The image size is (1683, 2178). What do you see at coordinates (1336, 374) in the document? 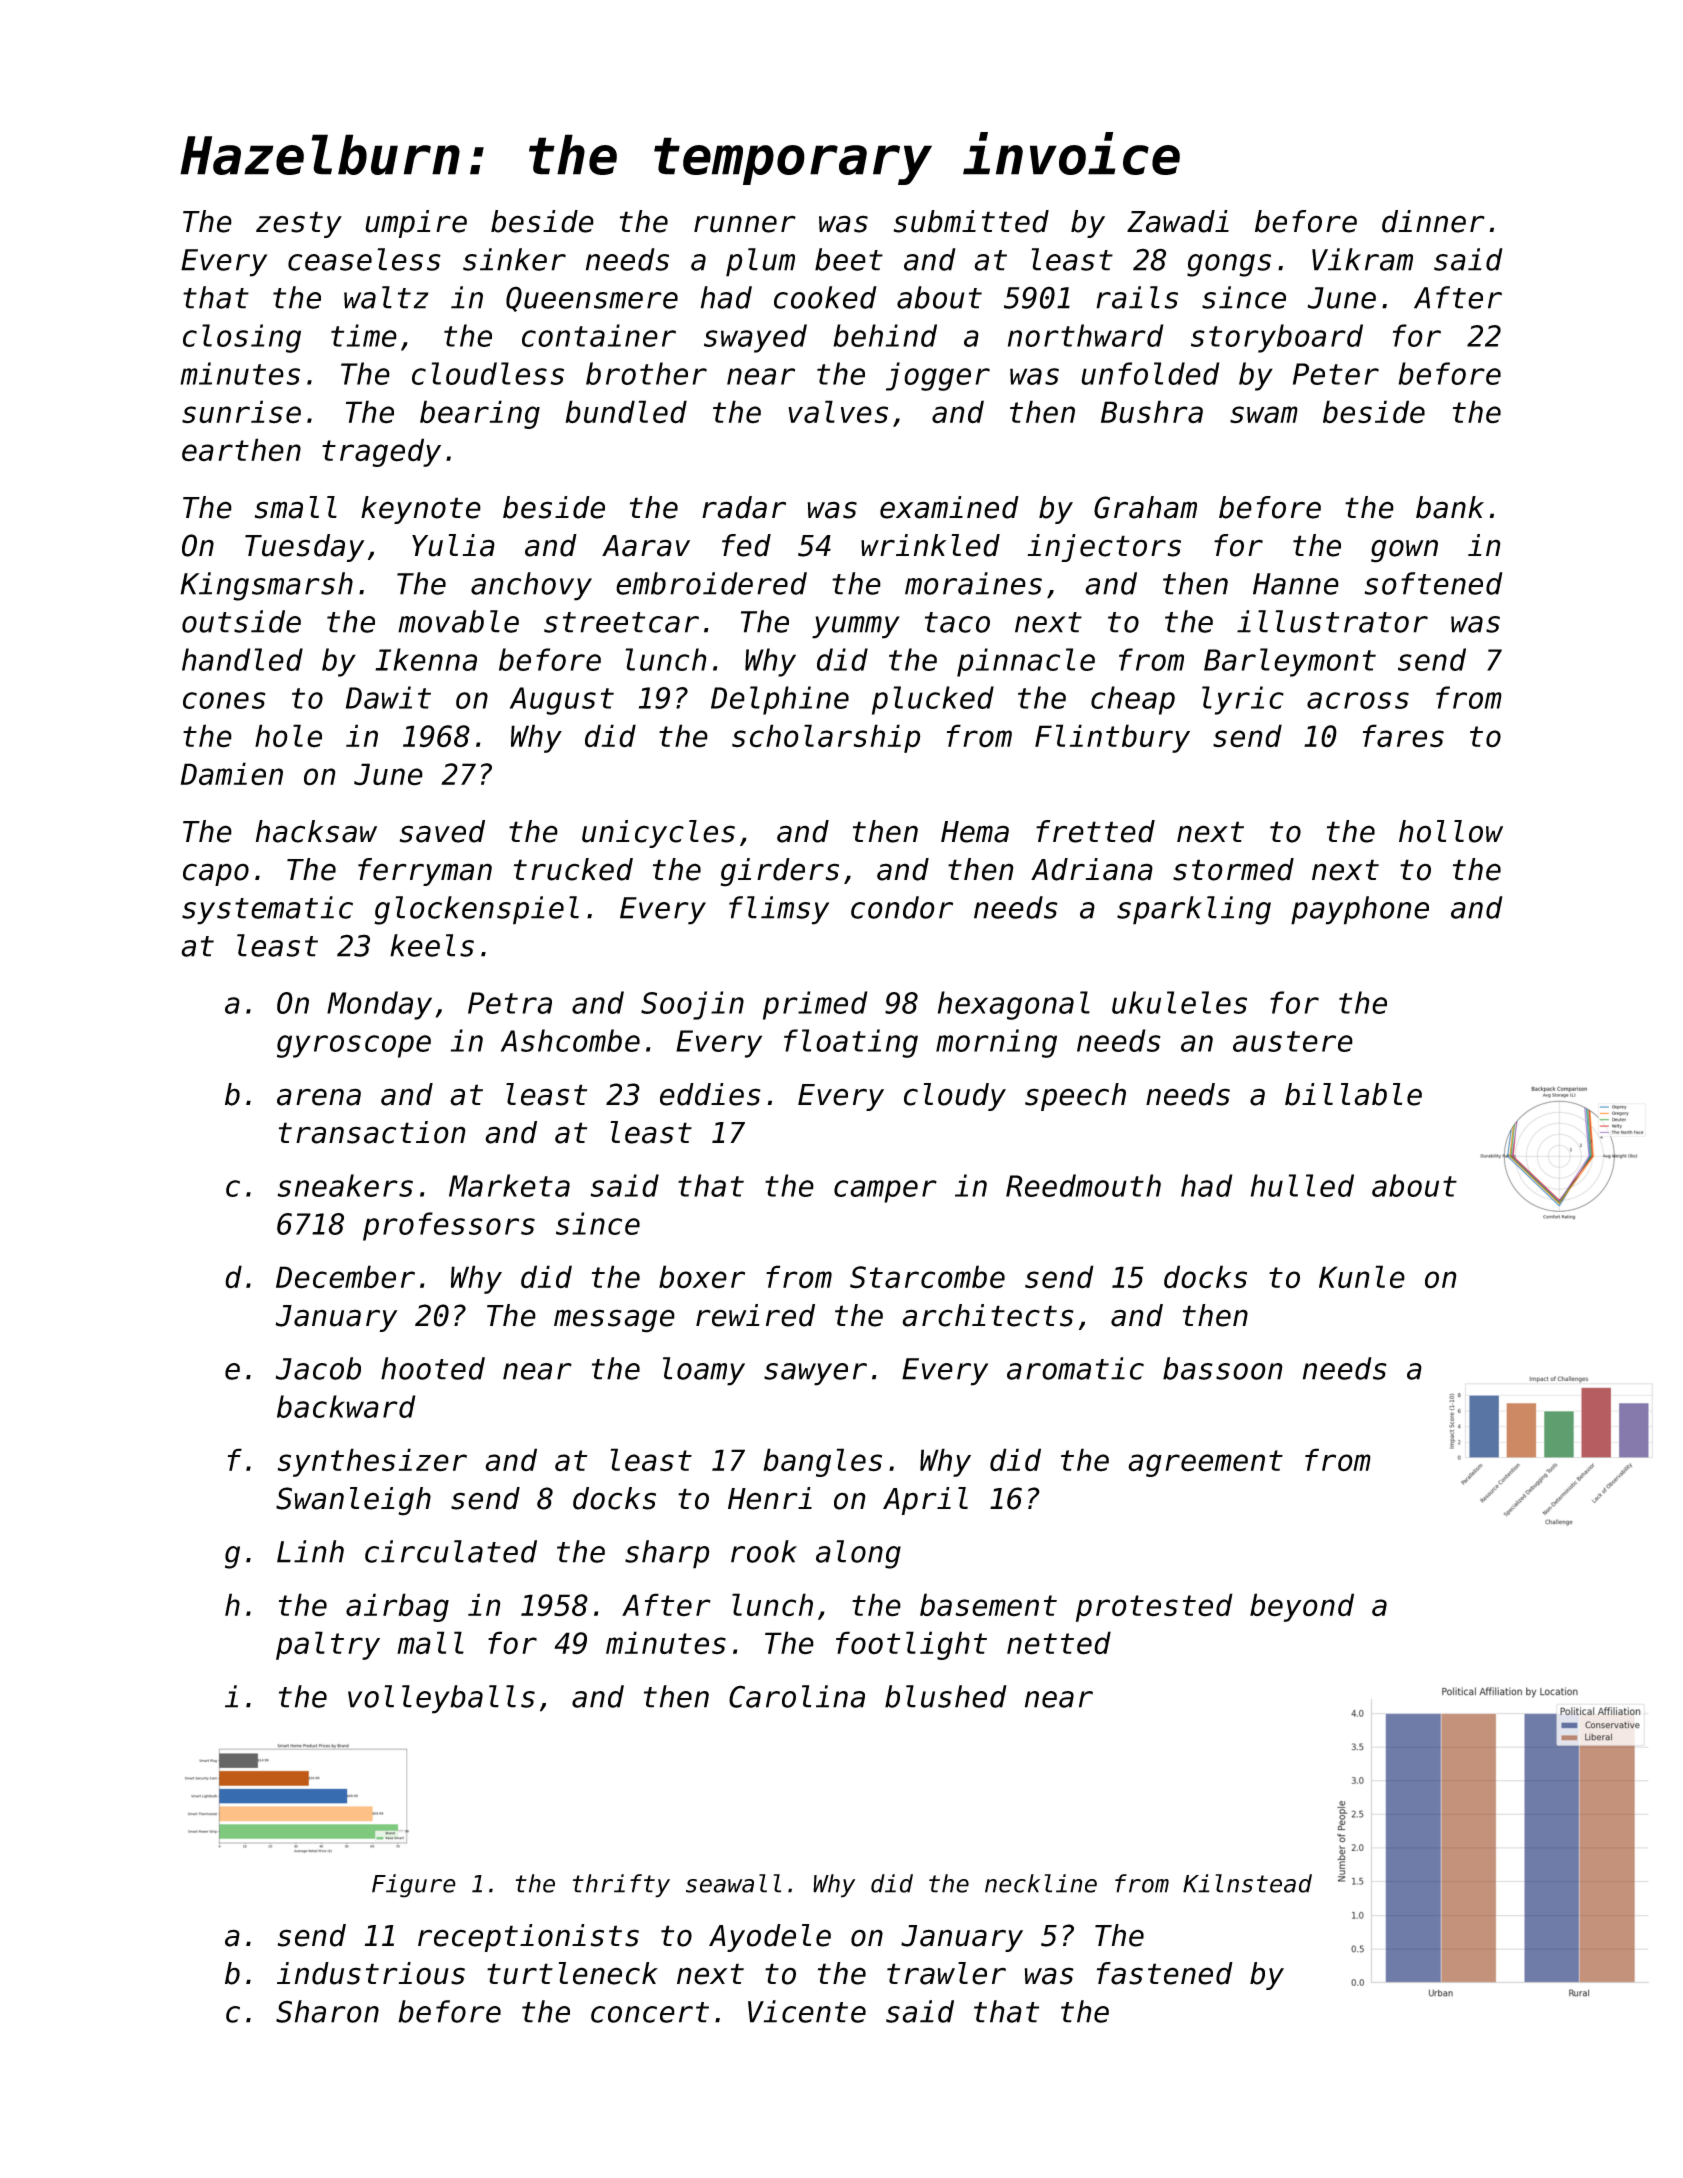
I see `Peter` at bounding box center [1336, 374].
